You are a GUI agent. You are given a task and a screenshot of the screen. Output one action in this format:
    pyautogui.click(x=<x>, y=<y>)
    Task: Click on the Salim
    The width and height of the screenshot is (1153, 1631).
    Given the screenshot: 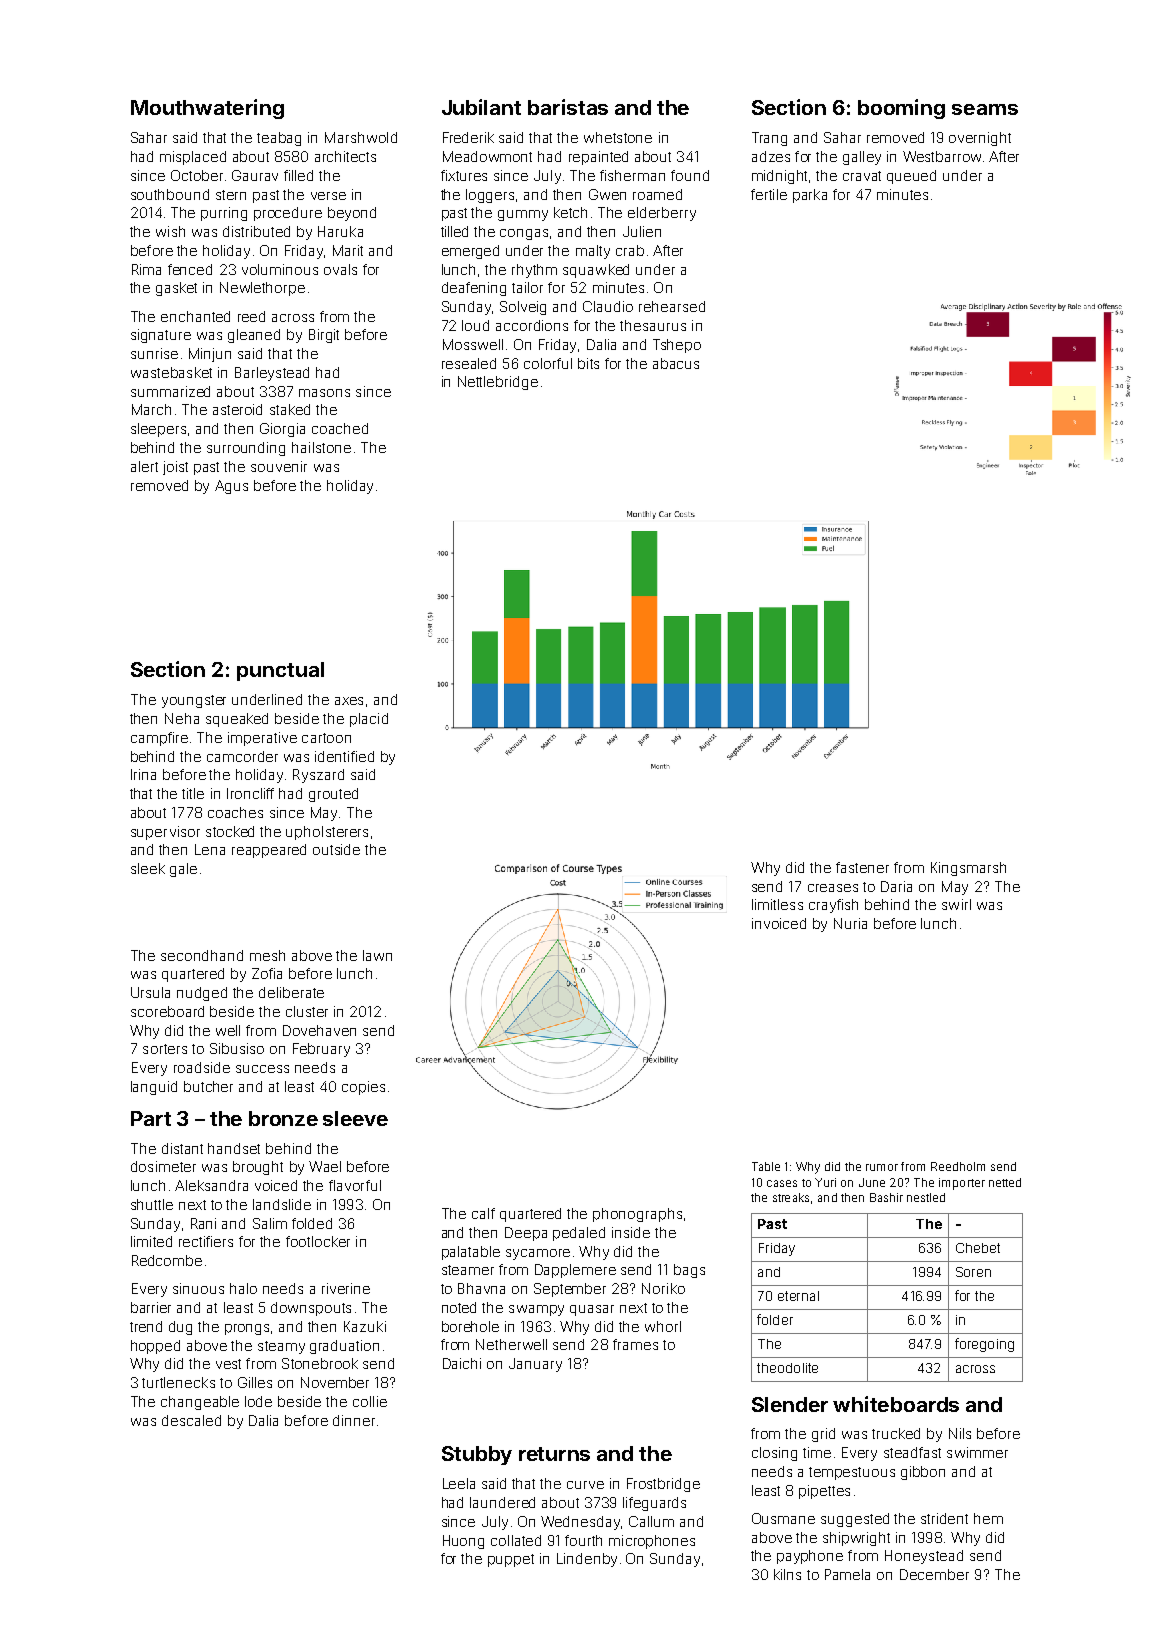 What is the action you would take?
    pyautogui.click(x=270, y=1223)
